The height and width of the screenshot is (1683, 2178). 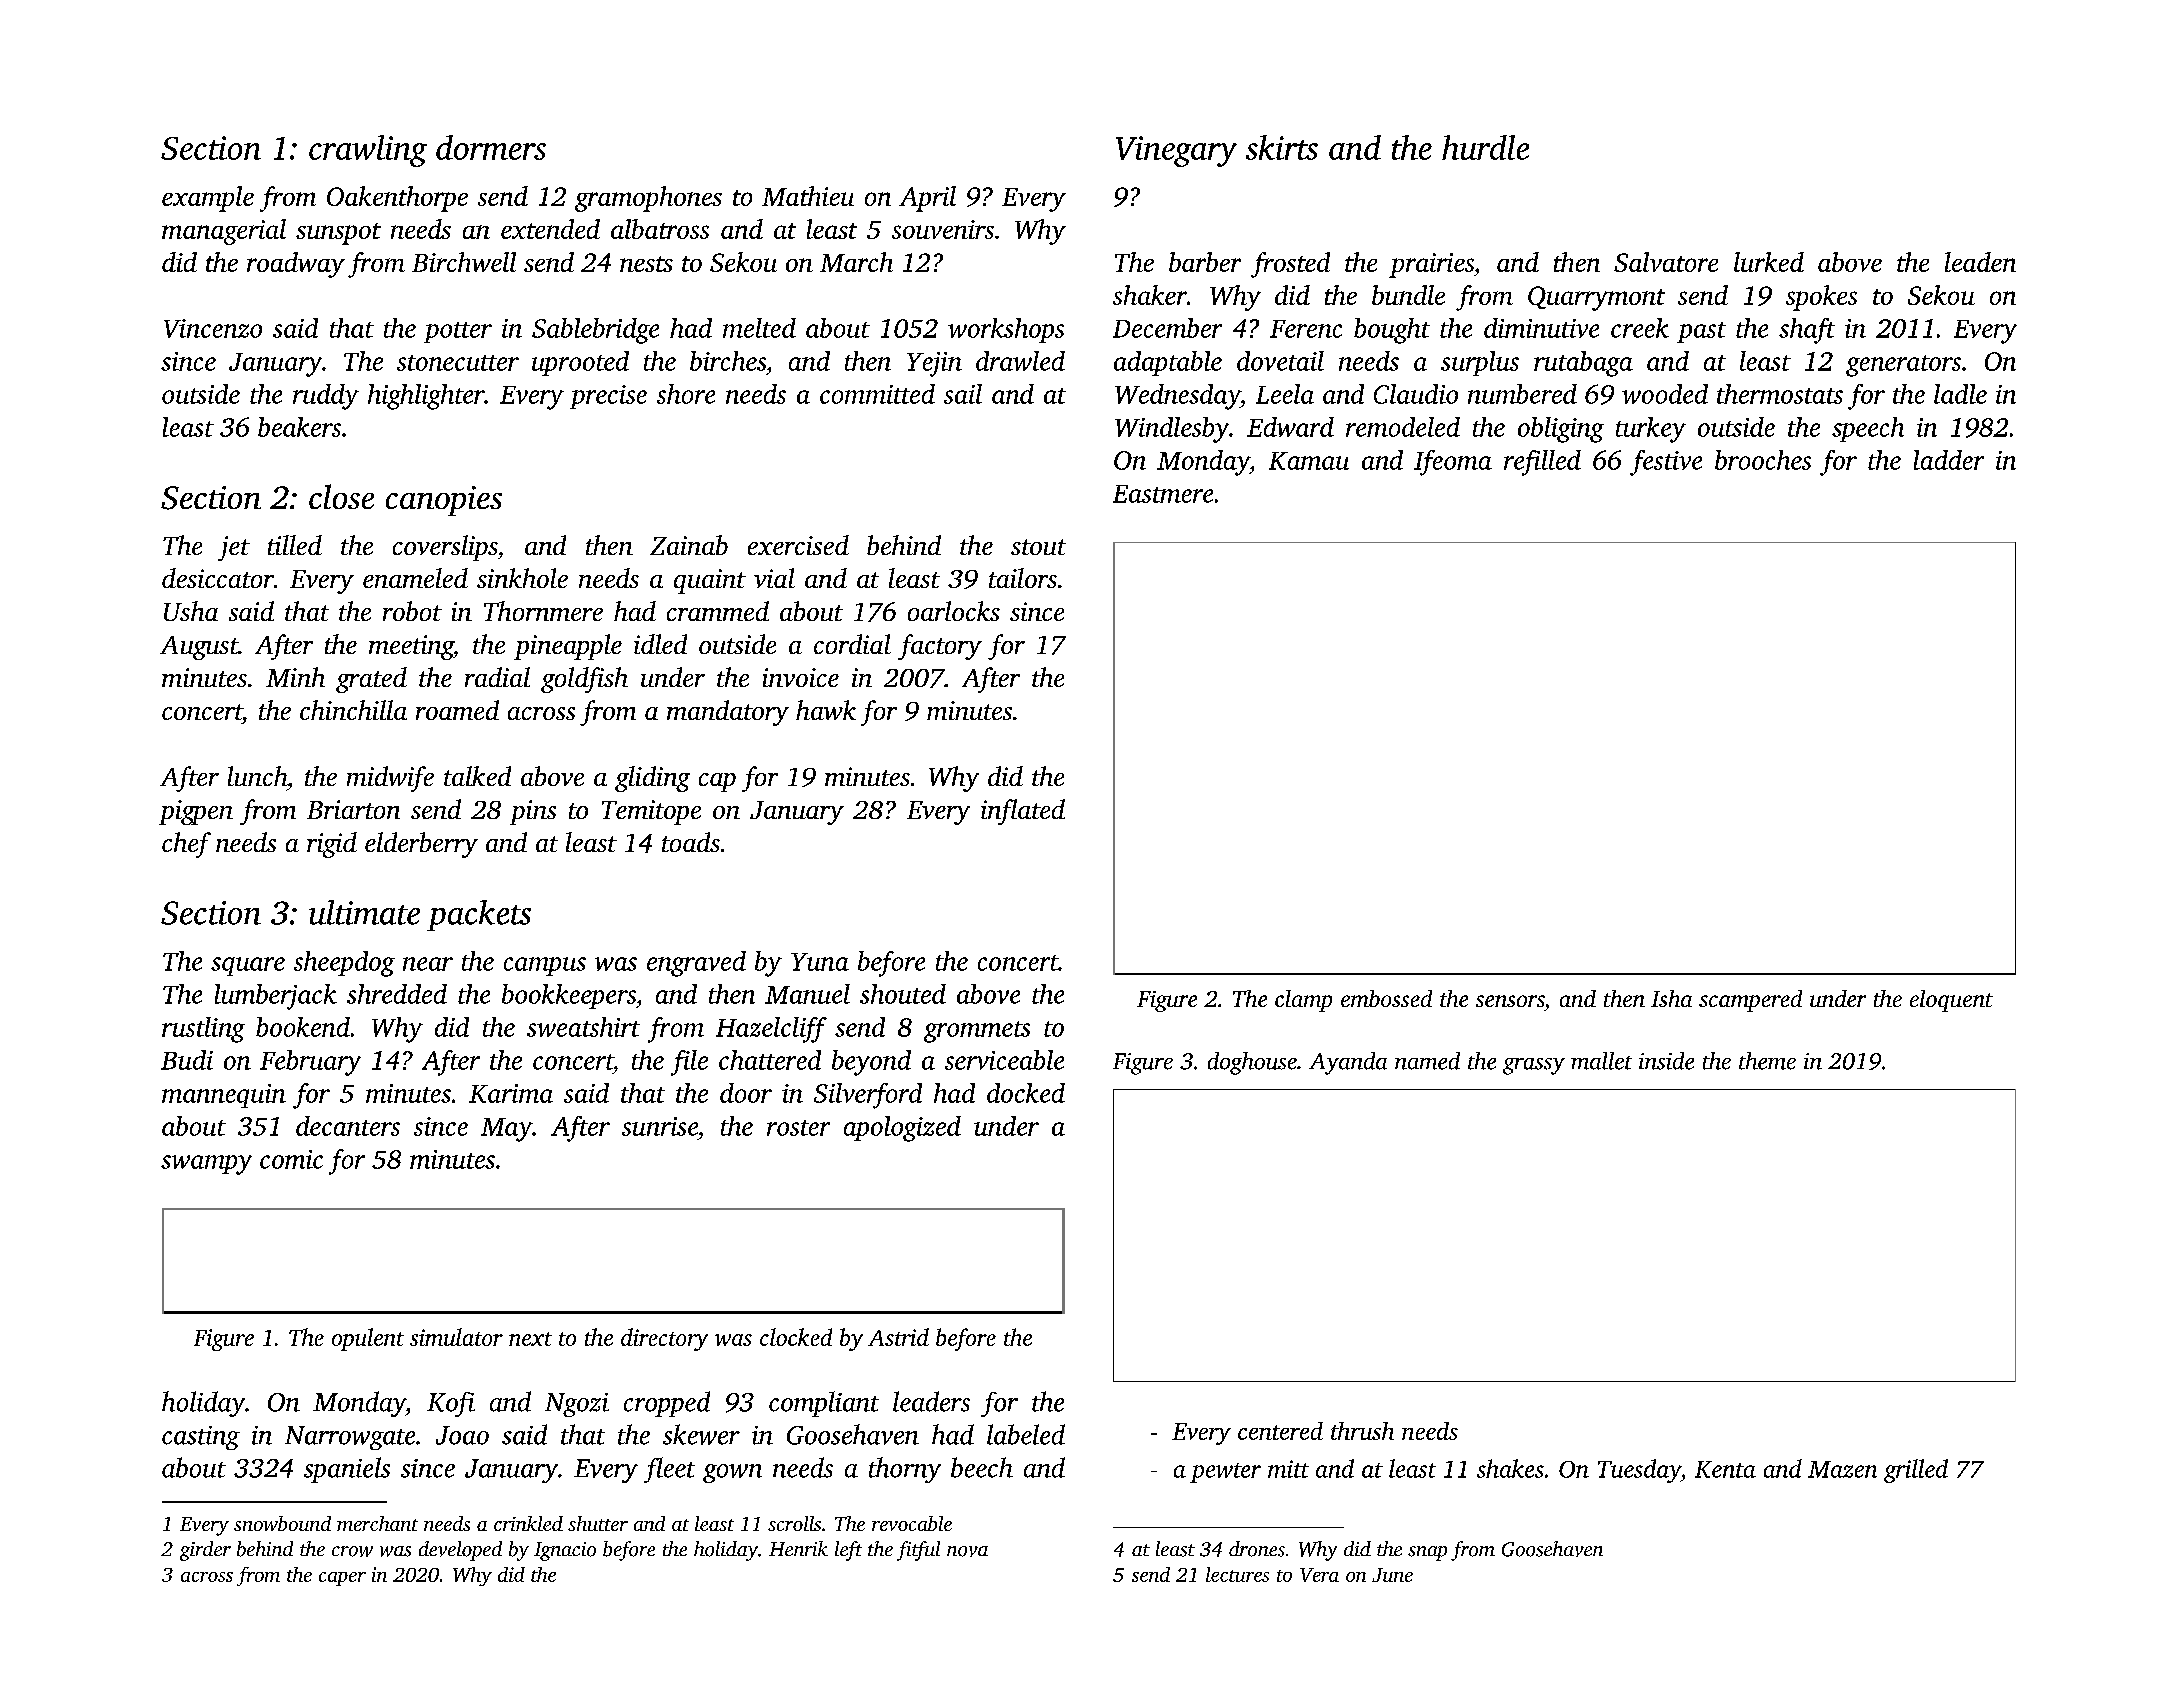 What do you see at coordinates (569, 996) in the screenshot?
I see `bookkeepers` at bounding box center [569, 996].
